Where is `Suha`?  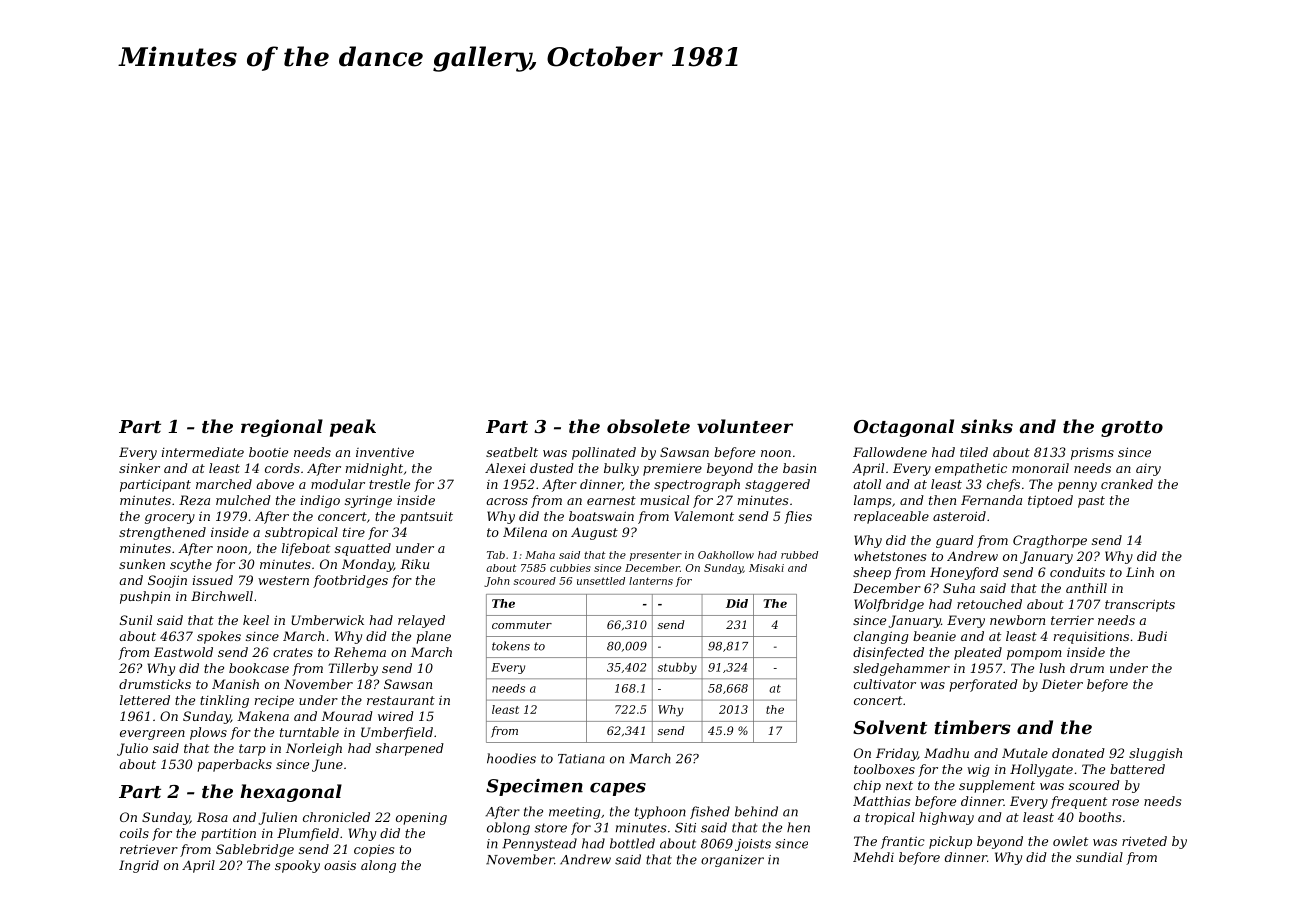 Suha is located at coordinates (959, 588).
